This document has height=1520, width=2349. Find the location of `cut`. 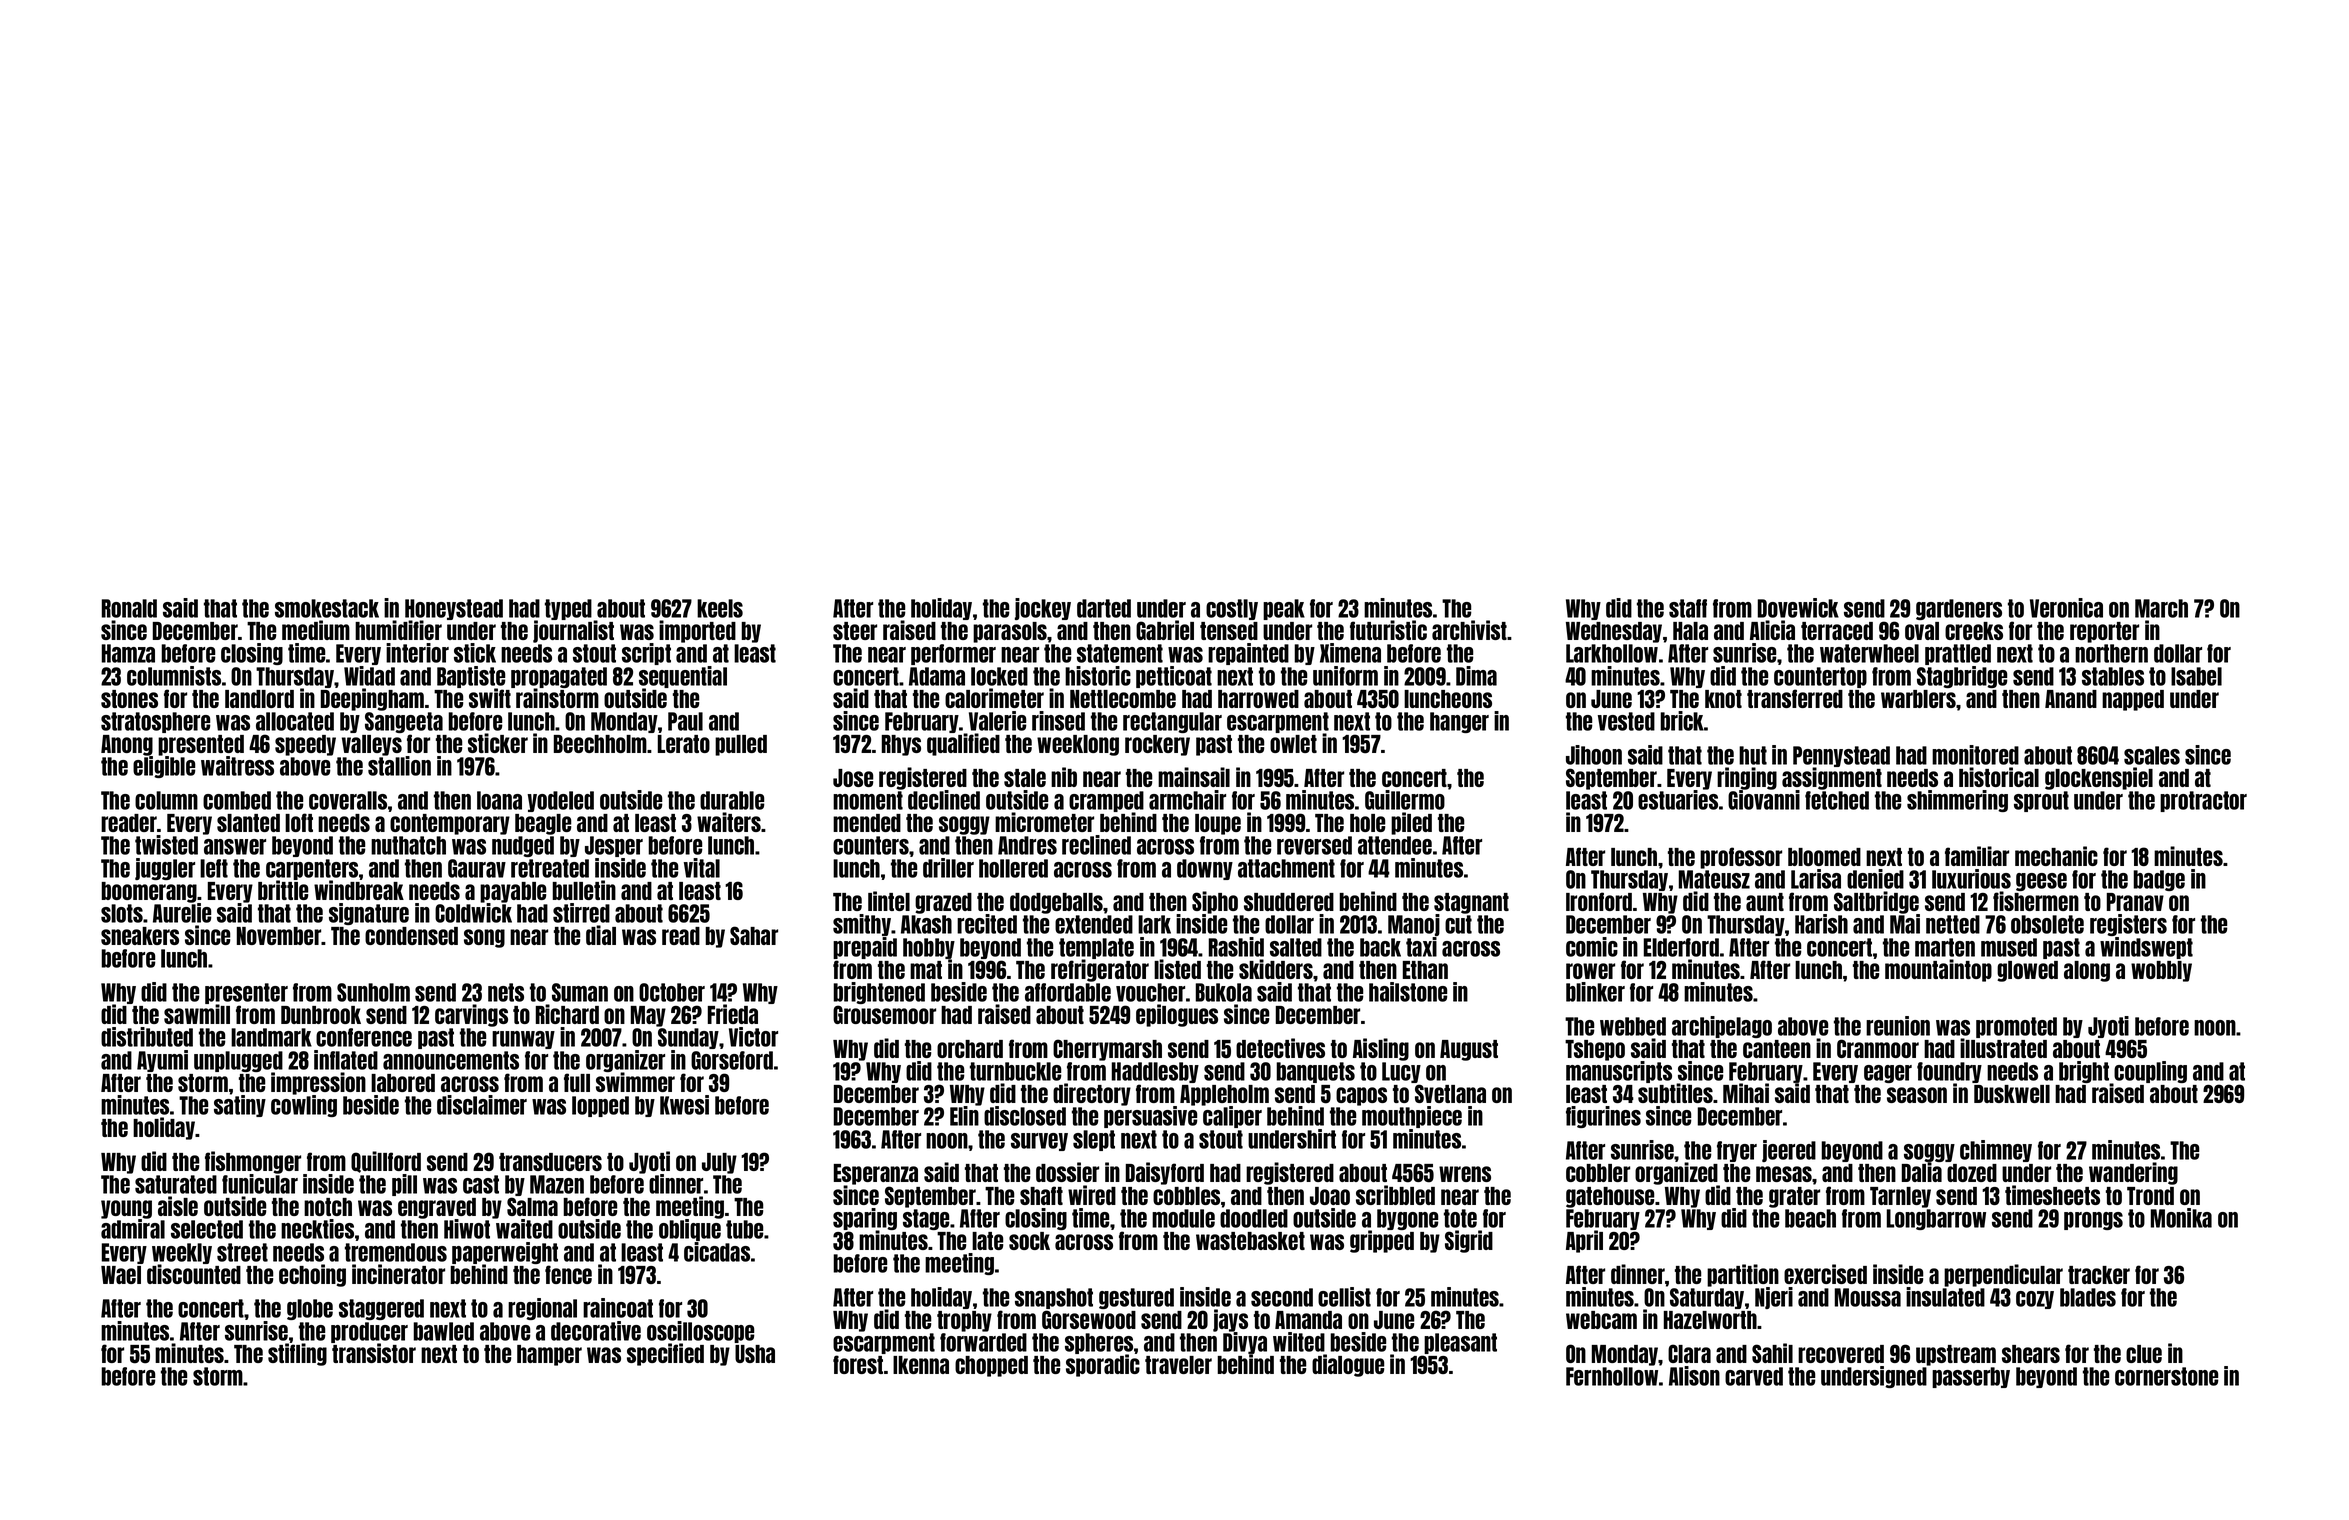

cut is located at coordinates (1458, 924).
